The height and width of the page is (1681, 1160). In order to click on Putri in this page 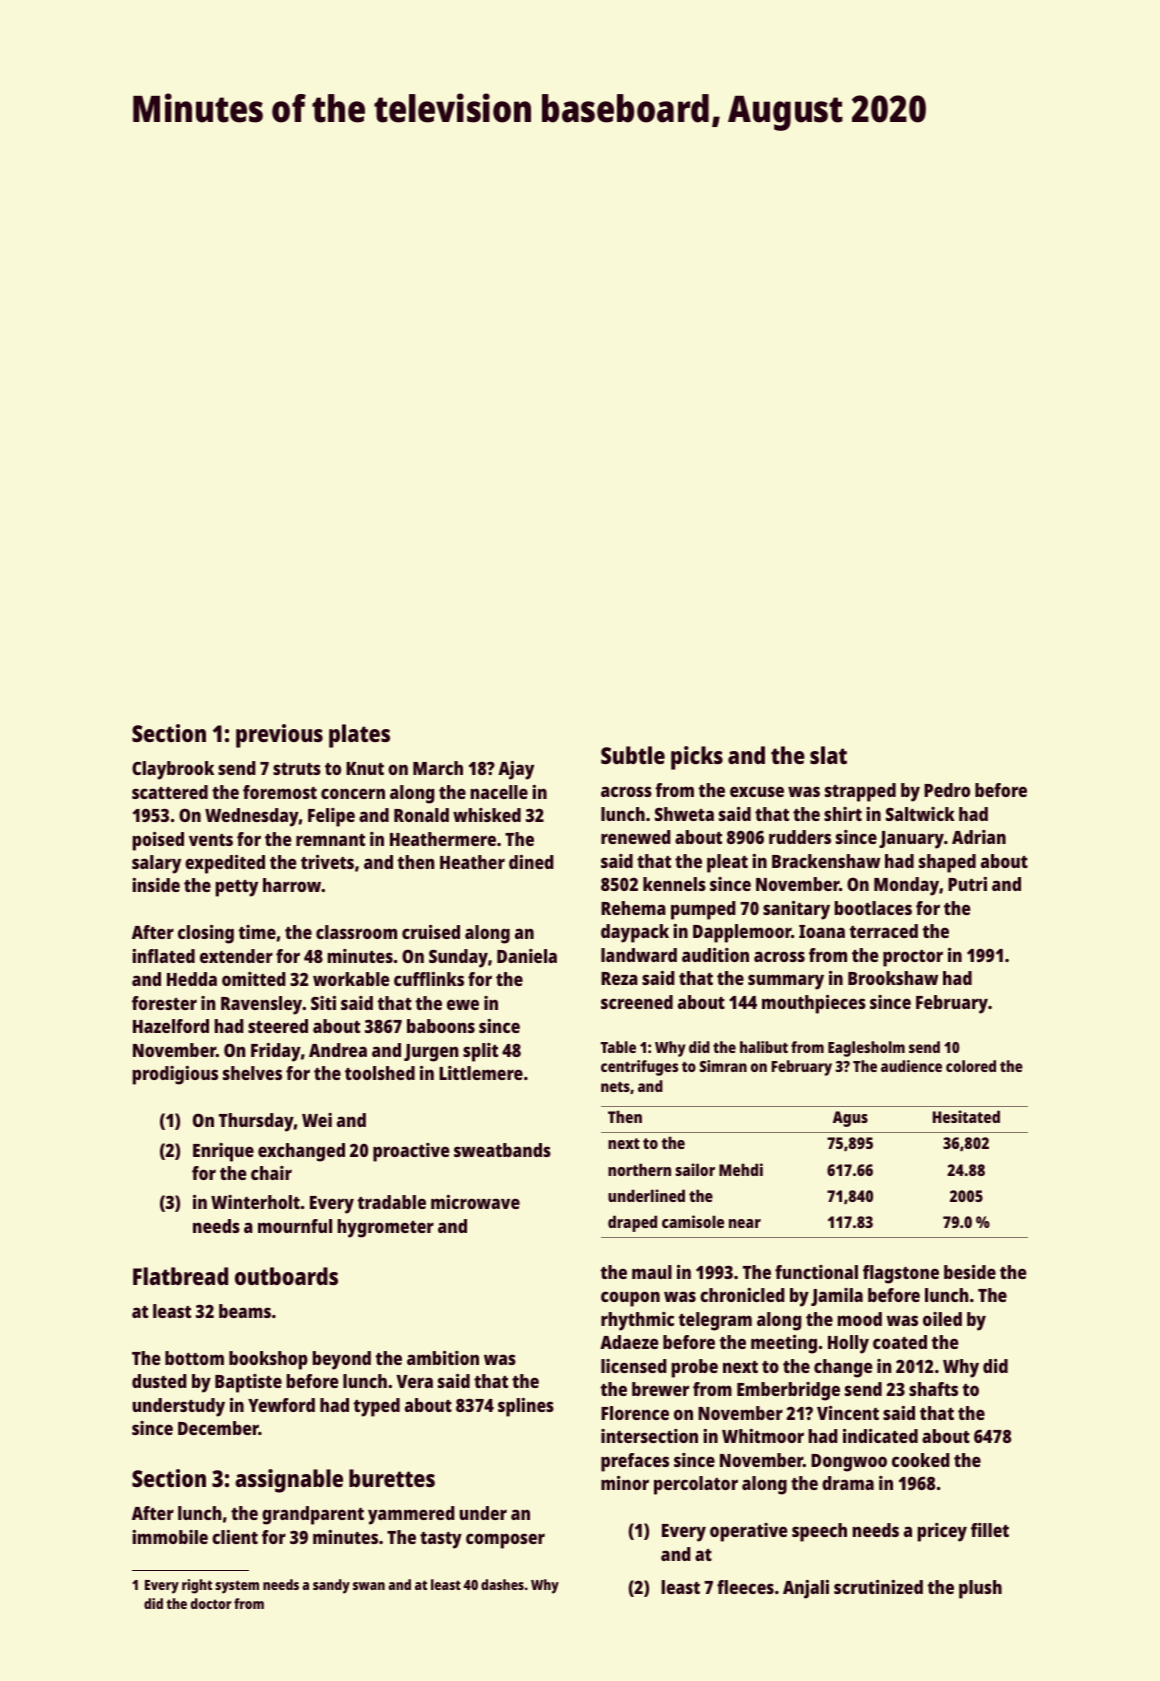, I will do `click(967, 884)`.
